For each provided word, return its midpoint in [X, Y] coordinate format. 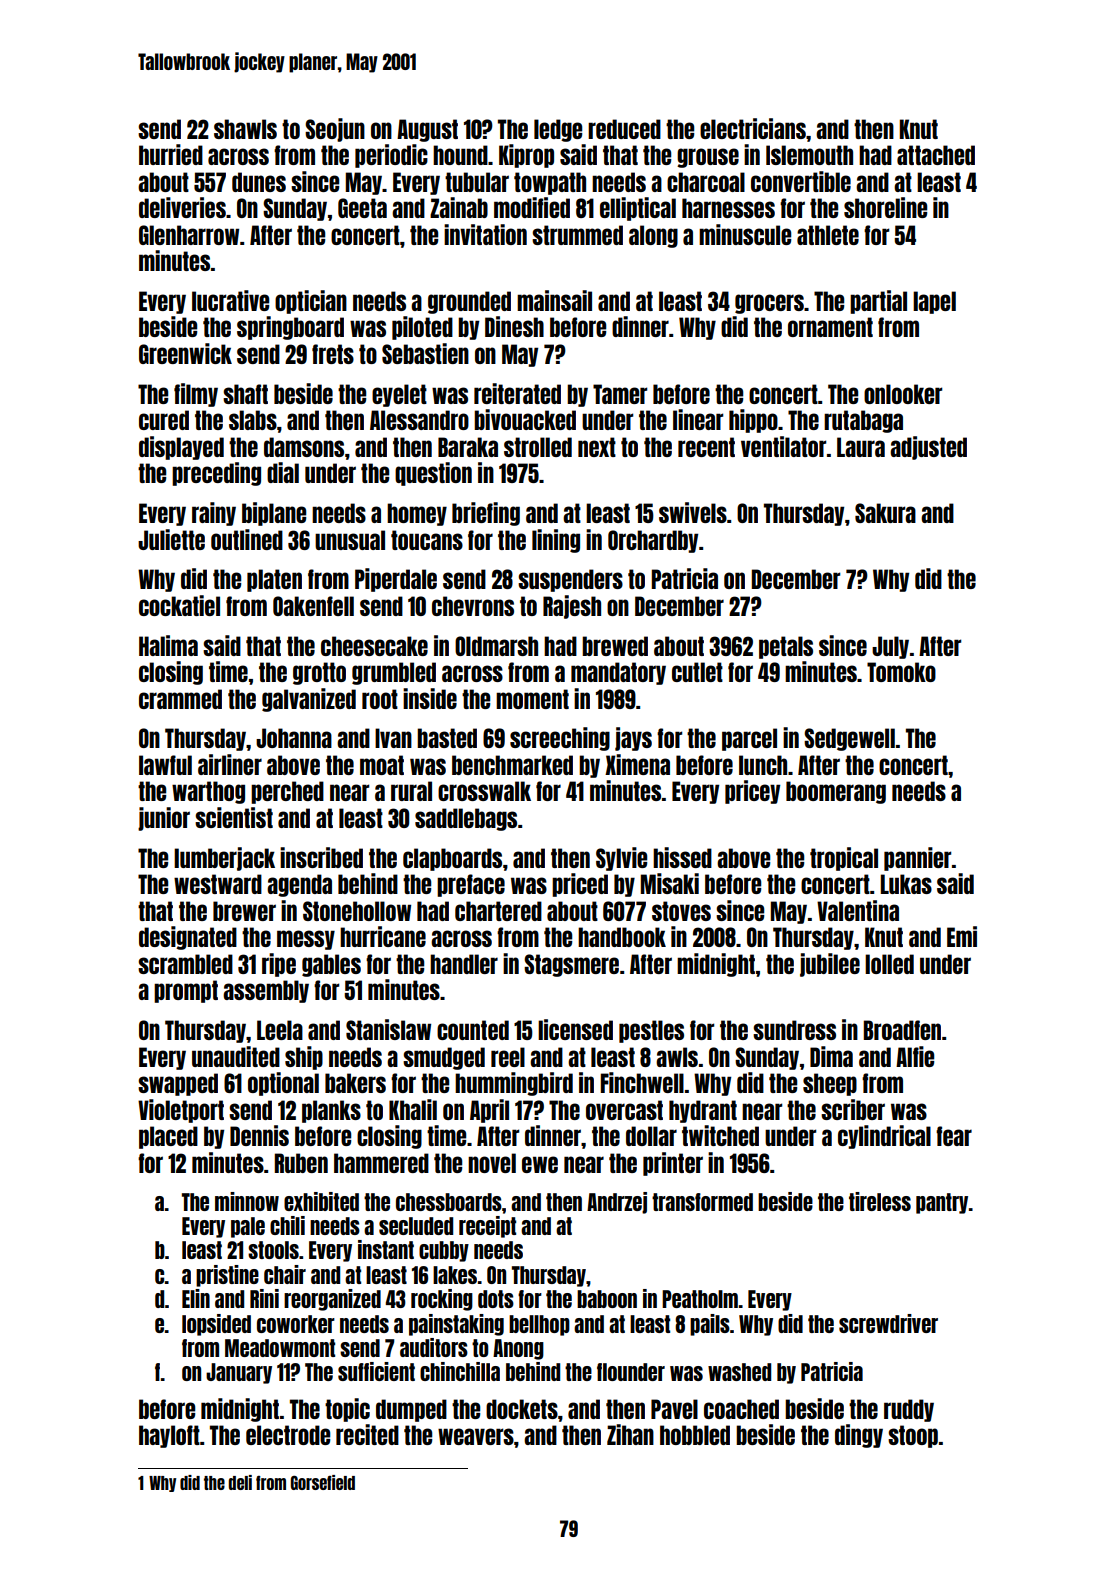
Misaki [670, 883]
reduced [624, 129]
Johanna [294, 738]
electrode [288, 1435]
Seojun [335, 130]
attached [936, 155]
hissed [682, 857]
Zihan [630, 1434]
